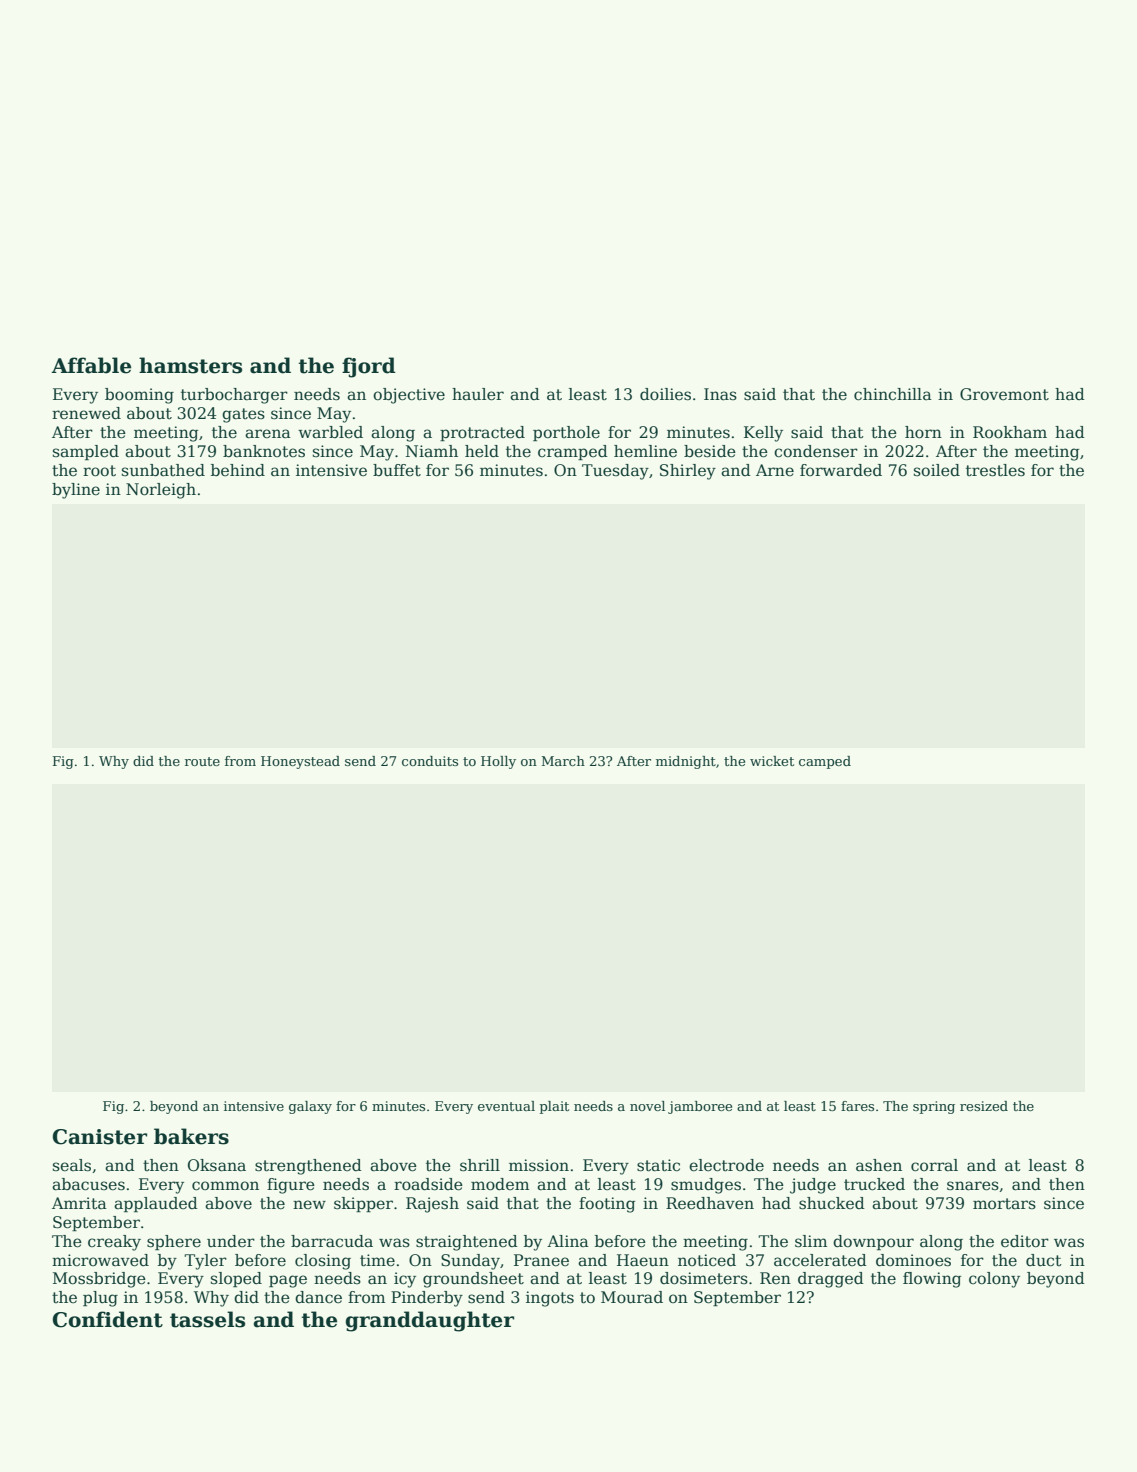 The width and height of the screenshot is (1137, 1472). Describe the element at coordinates (100, 1260) in the screenshot. I see `microwaved` at that location.
